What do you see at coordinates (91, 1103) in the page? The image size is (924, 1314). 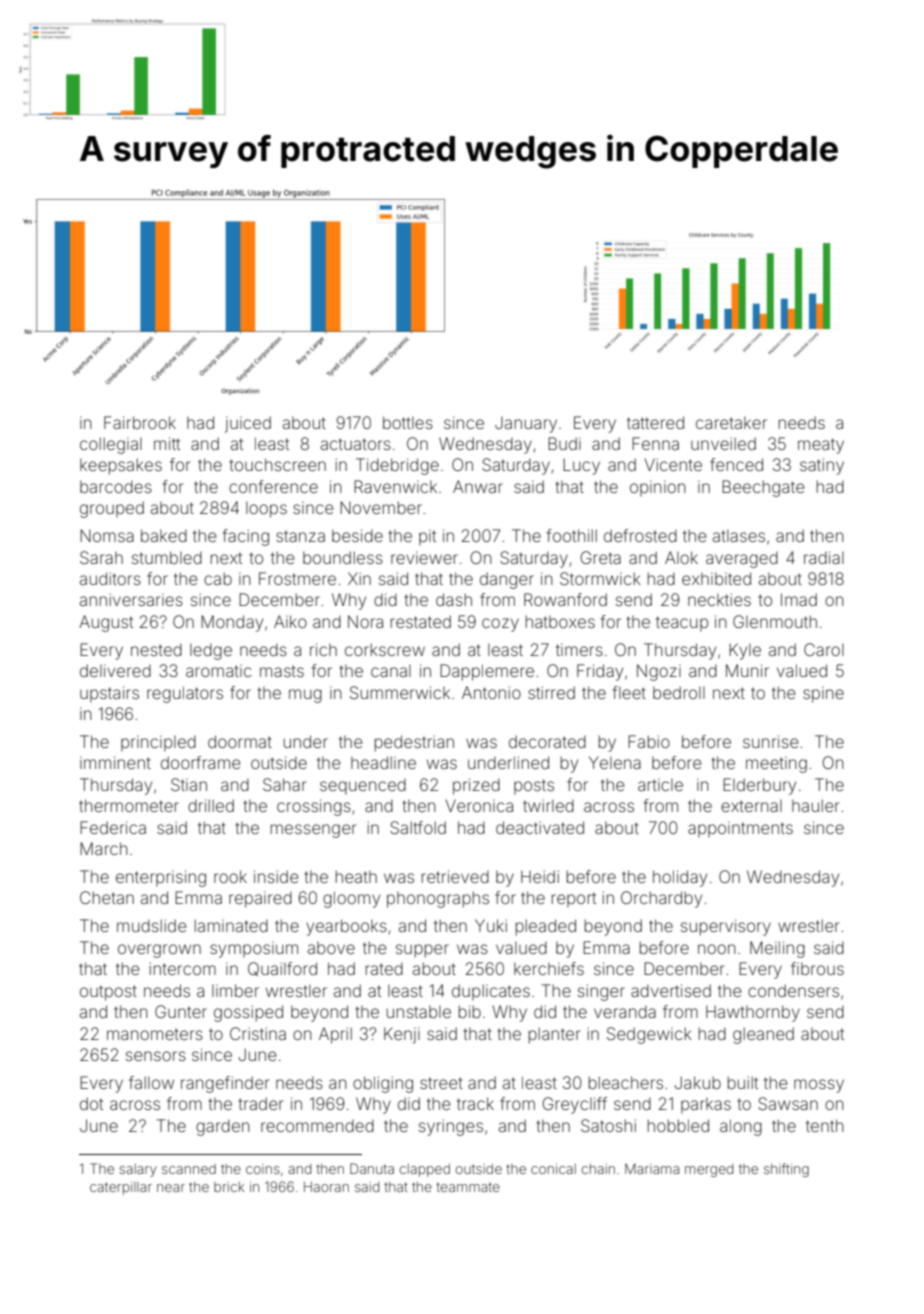 I see `dot` at bounding box center [91, 1103].
